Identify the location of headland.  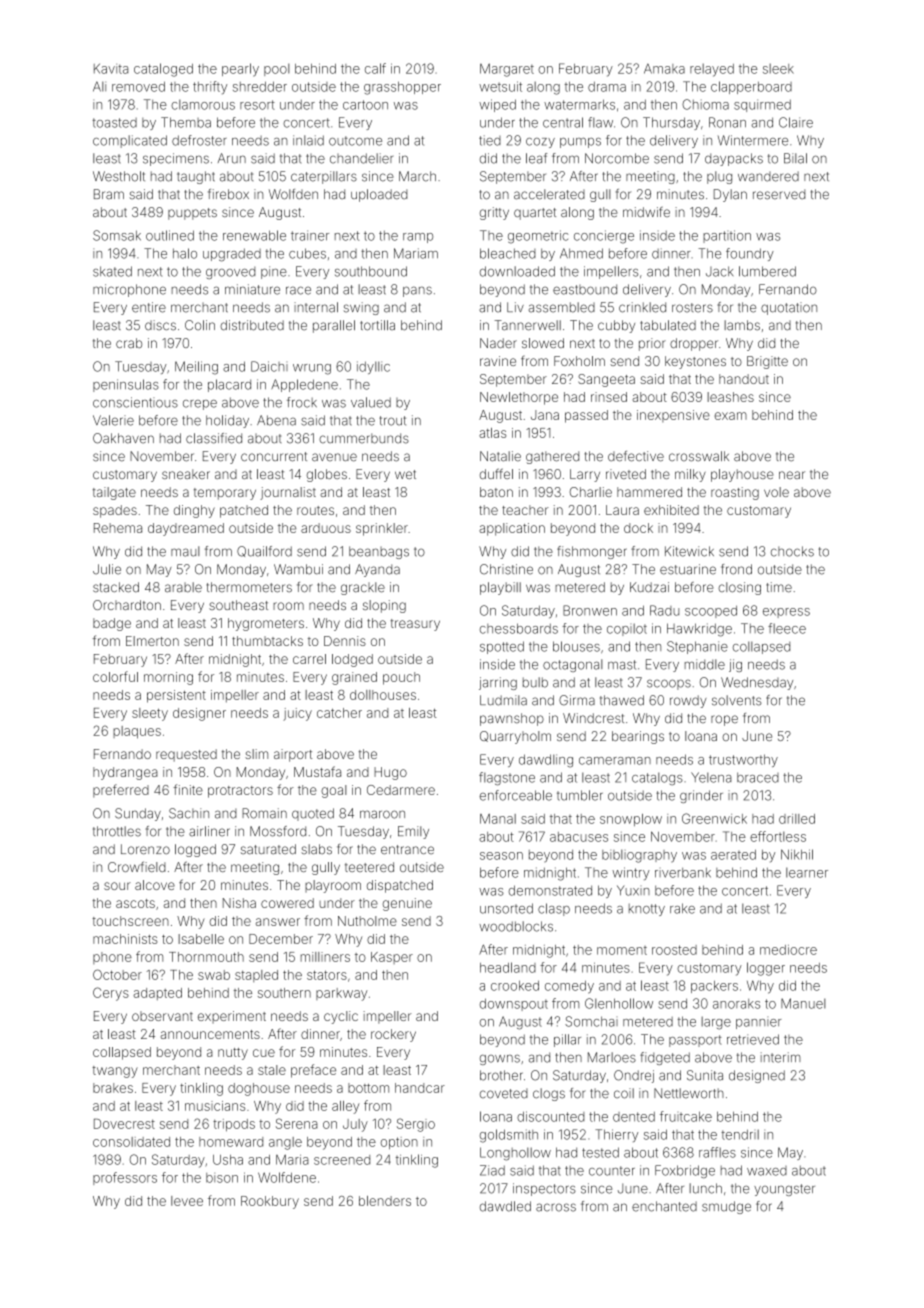
(508, 967).
